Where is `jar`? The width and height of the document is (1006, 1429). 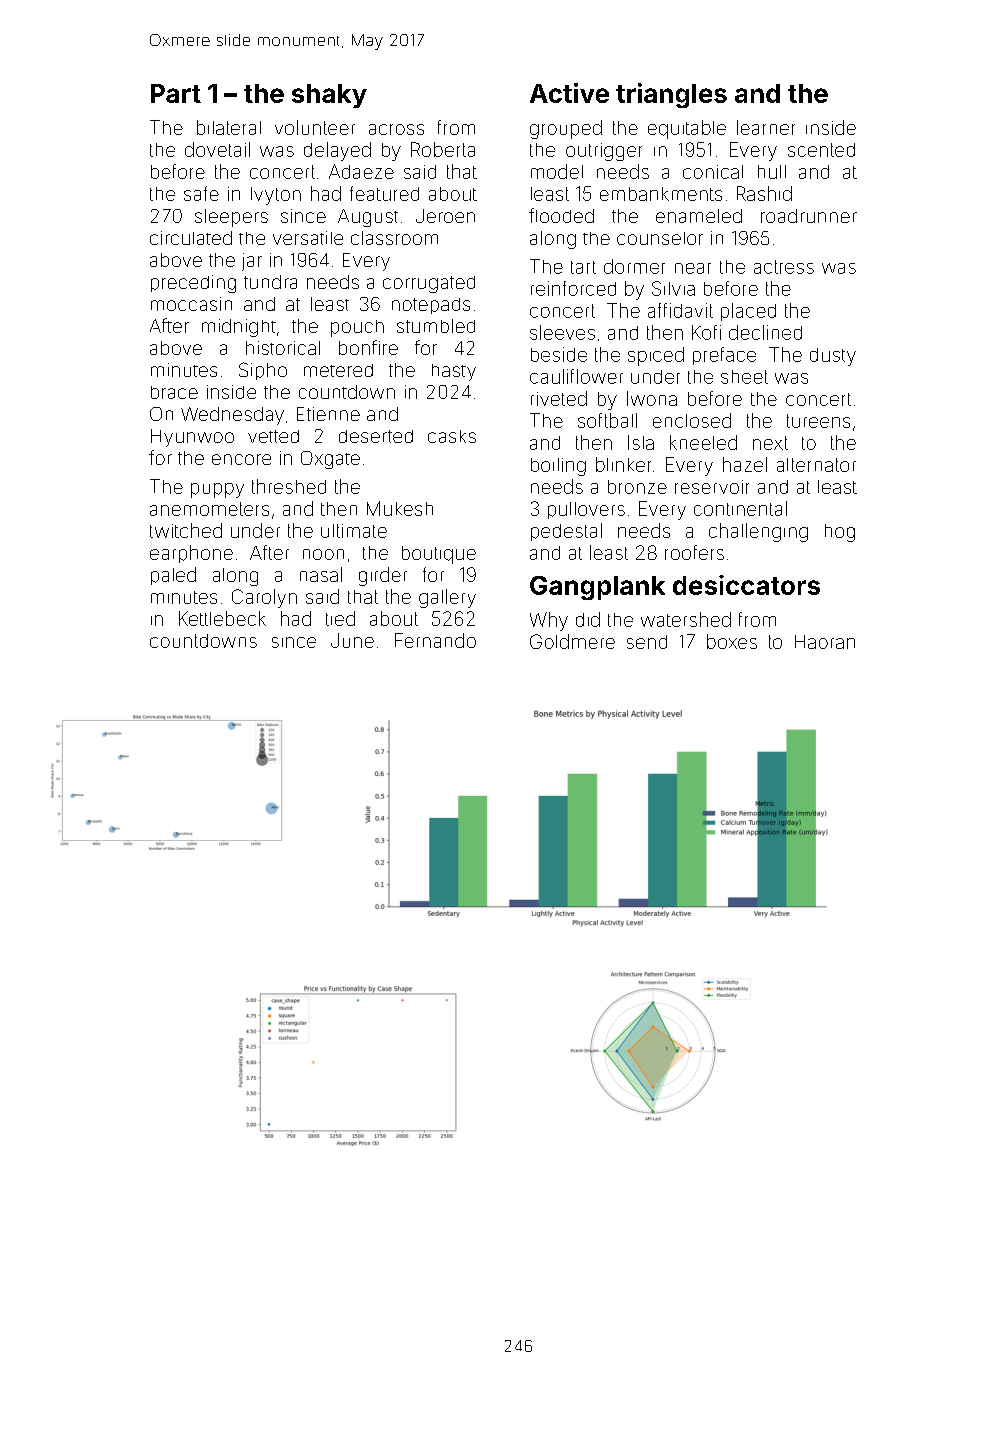 jar is located at coordinates (252, 262).
